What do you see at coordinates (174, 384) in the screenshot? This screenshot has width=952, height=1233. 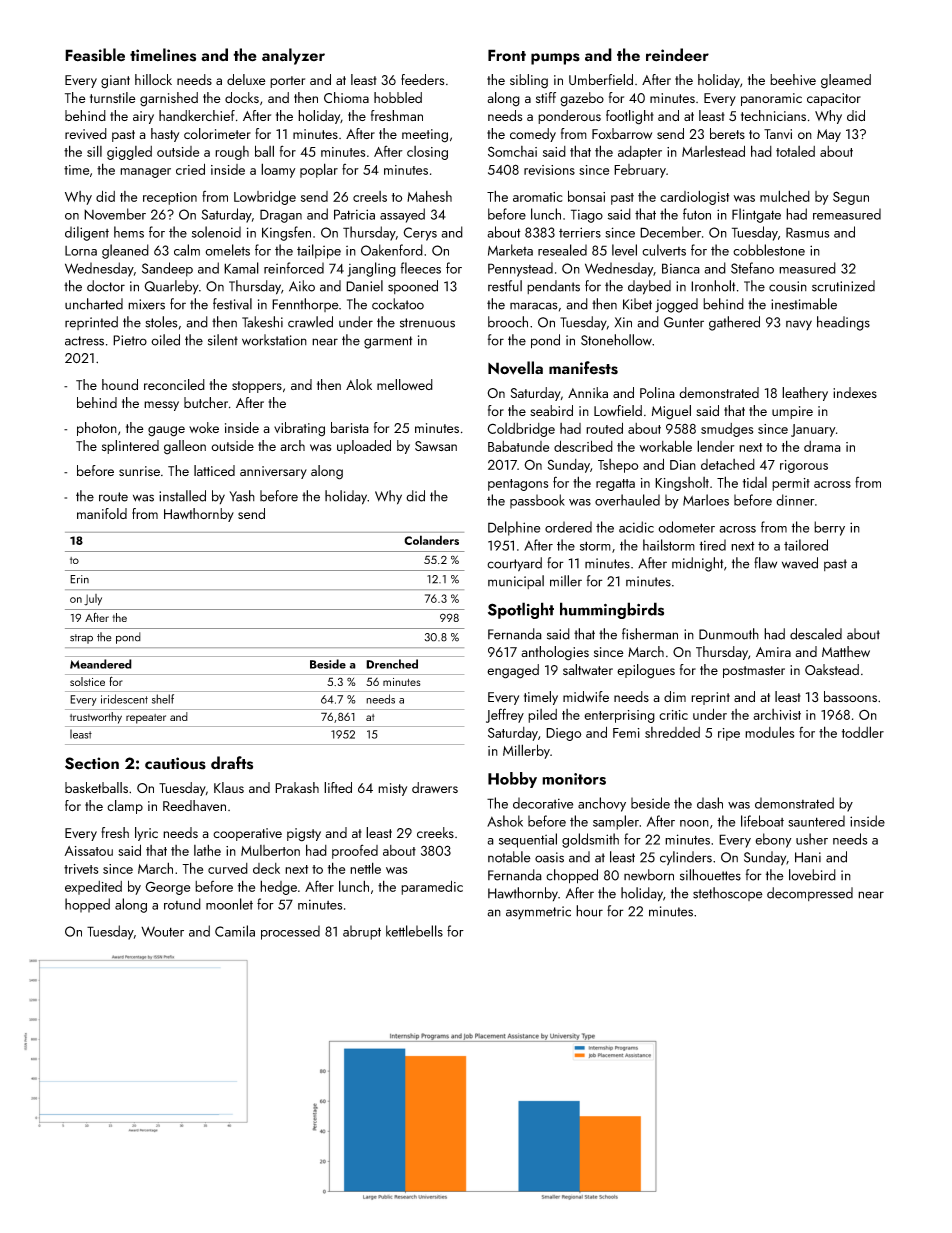 I see `reconciled` at bounding box center [174, 384].
